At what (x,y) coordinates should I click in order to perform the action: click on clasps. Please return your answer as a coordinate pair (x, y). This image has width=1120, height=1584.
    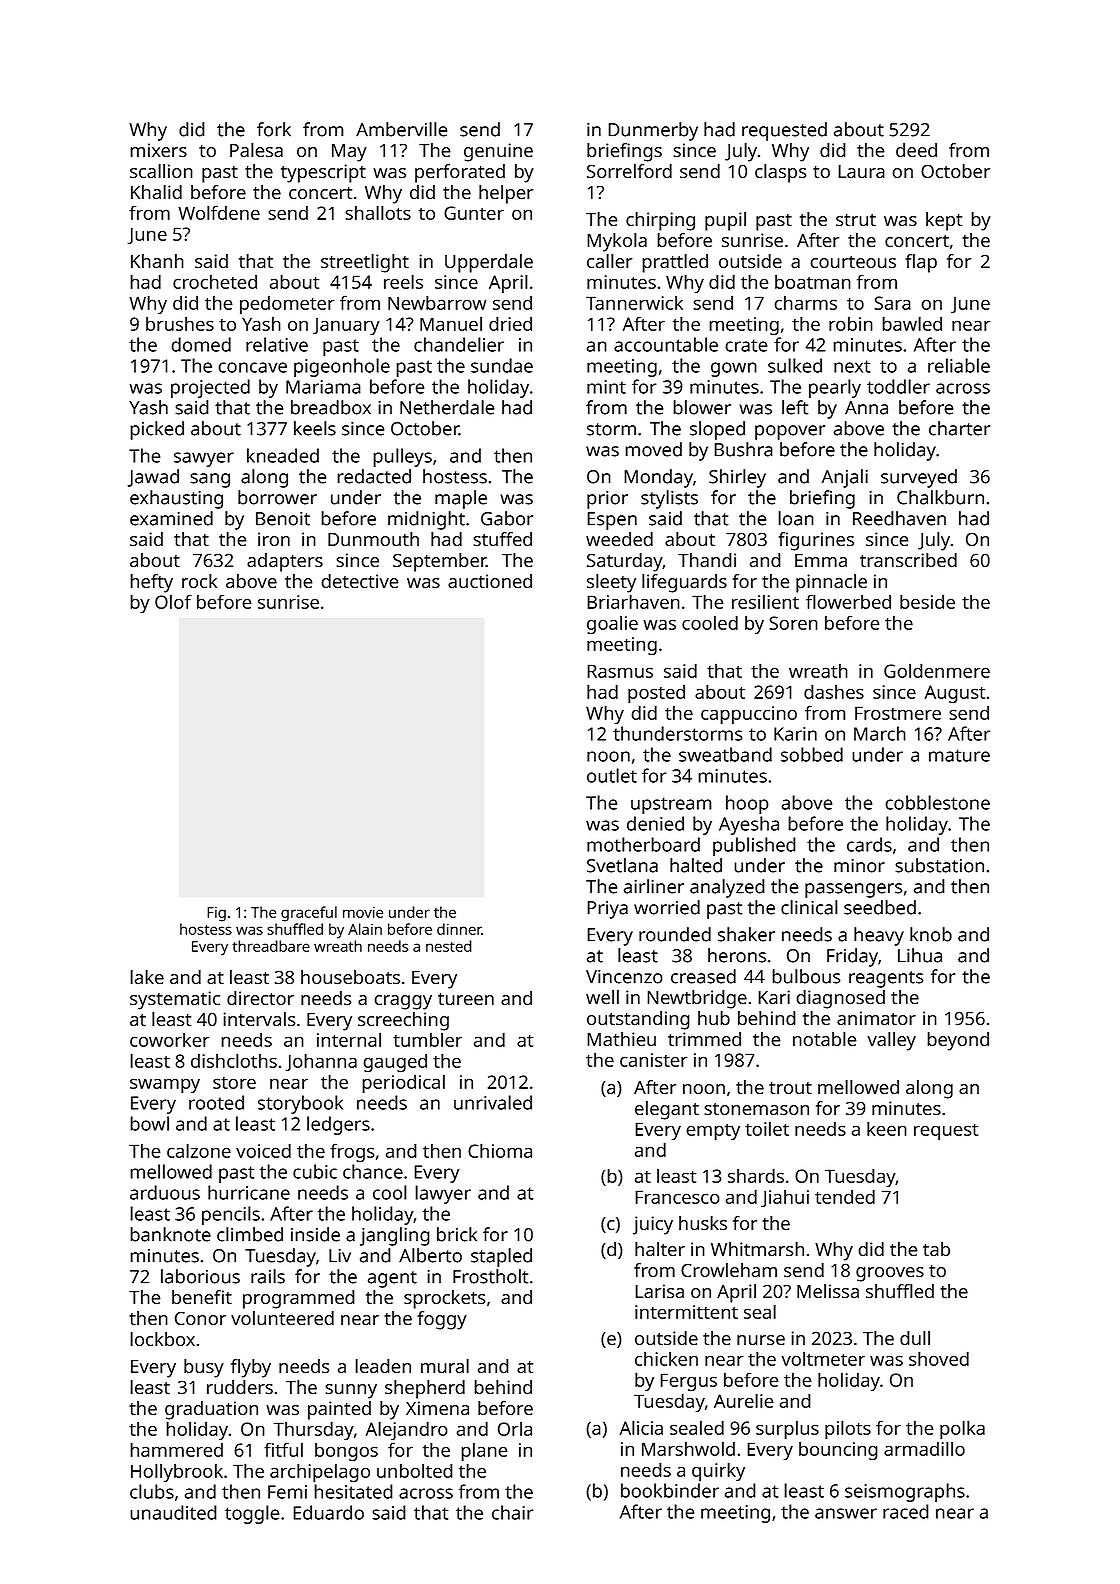
    Looking at the image, I should click on (780, 173).
